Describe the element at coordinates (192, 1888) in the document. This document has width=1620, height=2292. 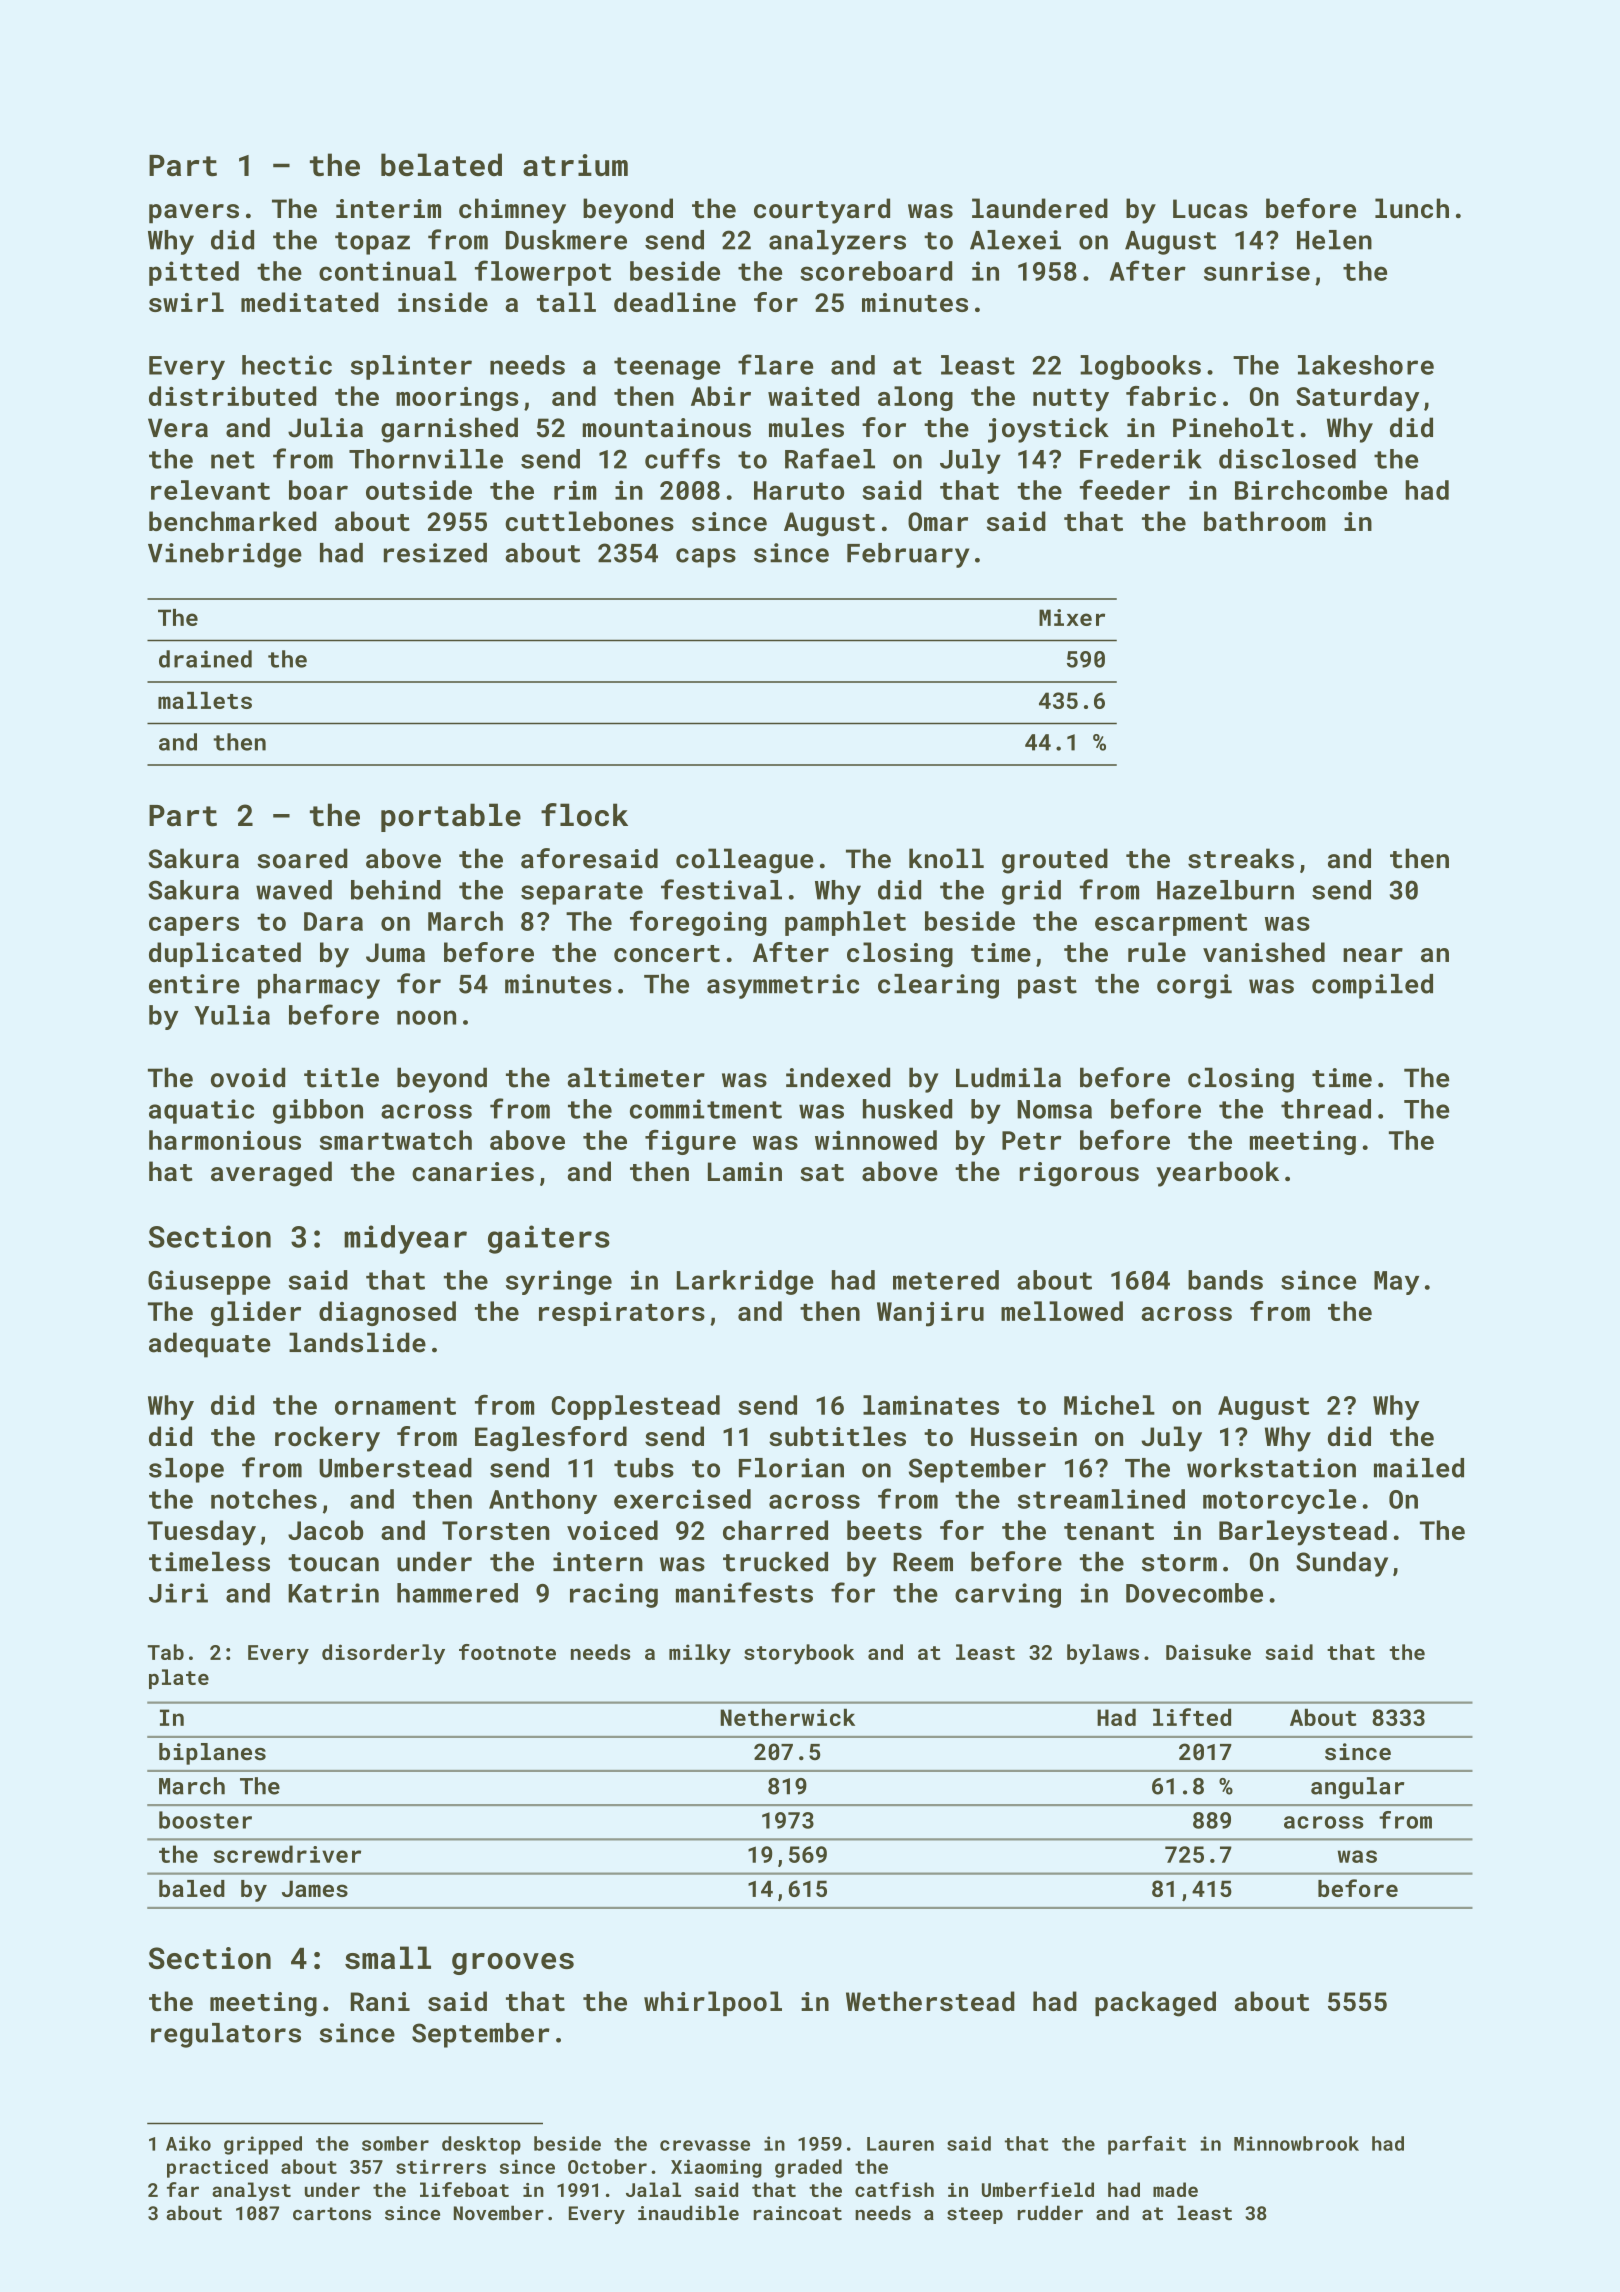
I see `baled` at that location.
